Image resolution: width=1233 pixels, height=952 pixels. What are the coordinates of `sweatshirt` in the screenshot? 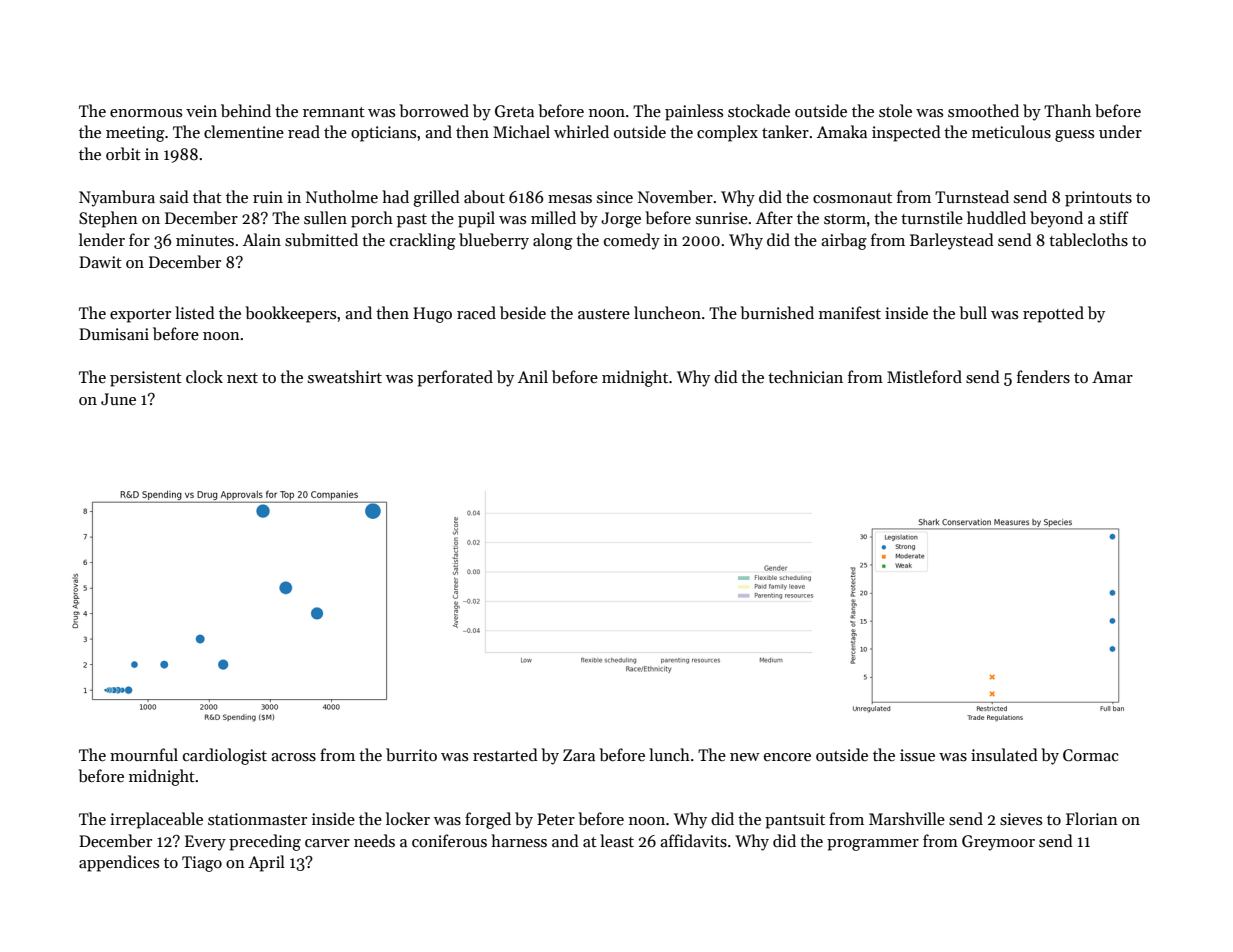 It's located at (345, 376).
